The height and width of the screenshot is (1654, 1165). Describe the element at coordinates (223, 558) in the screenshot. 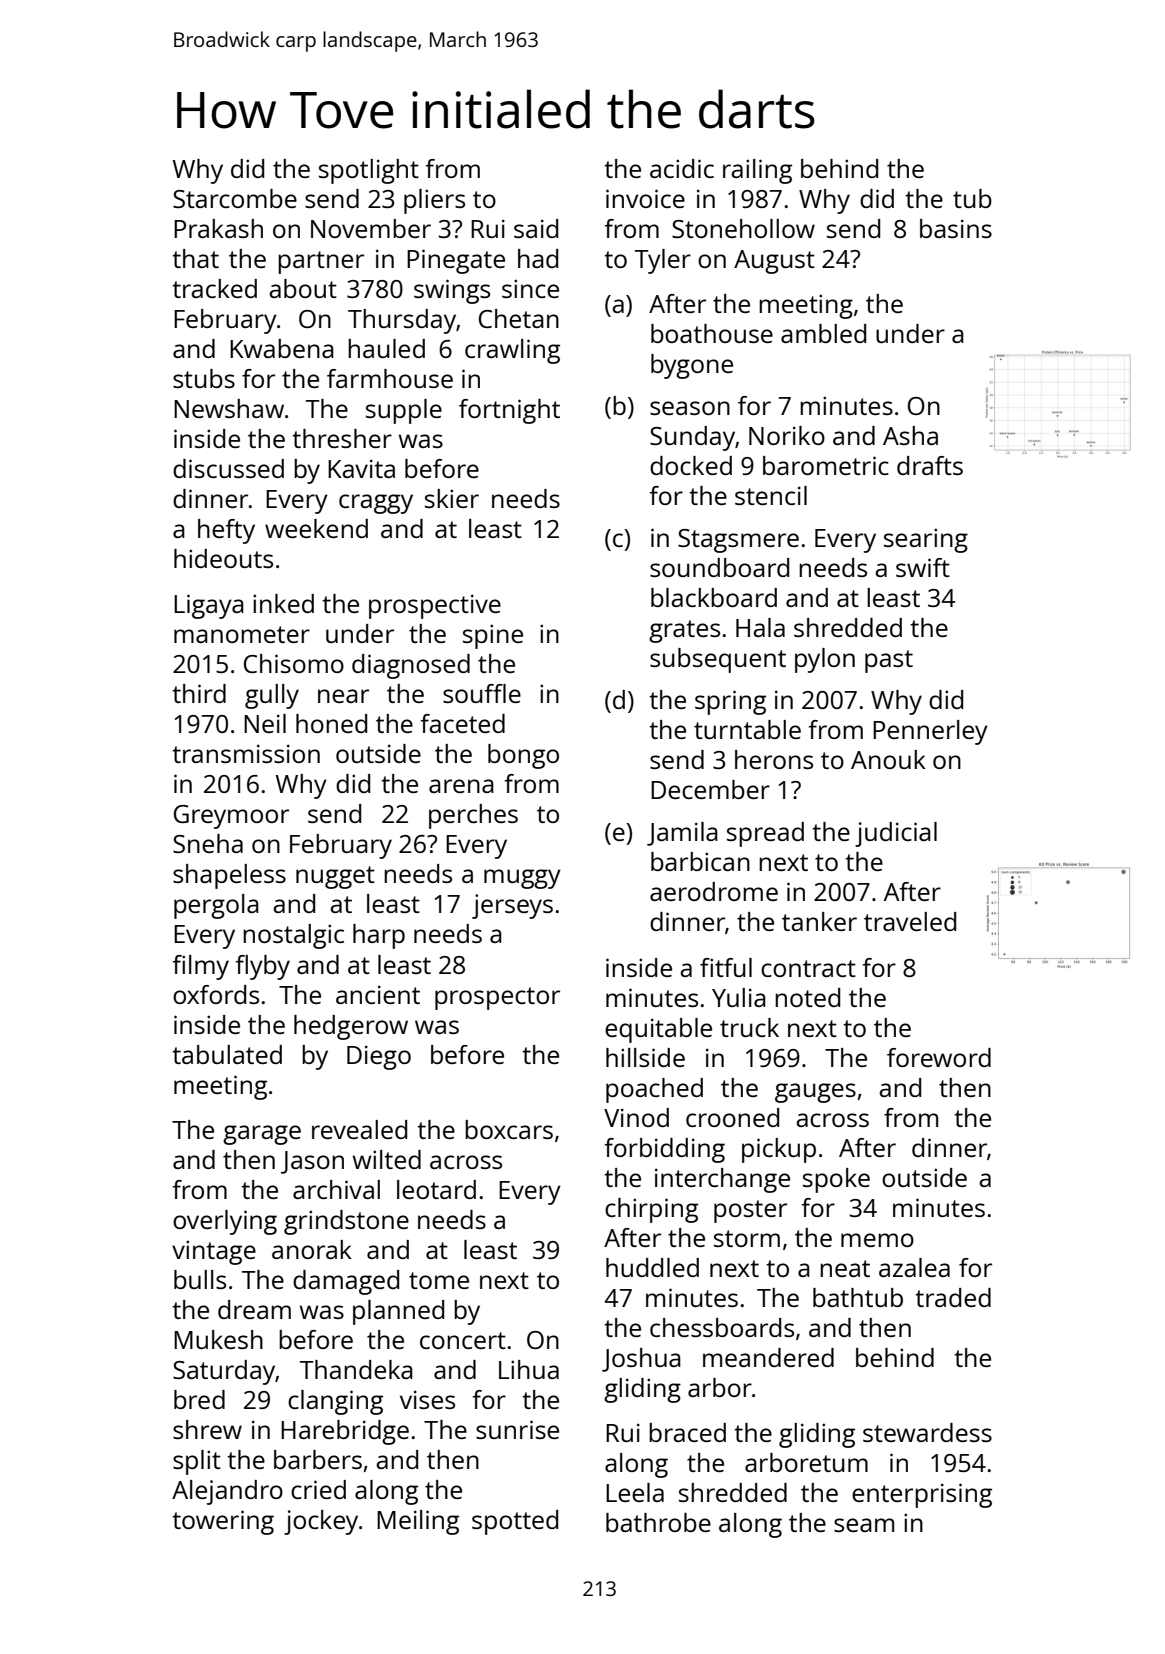

I see `hideouts` at that location.
